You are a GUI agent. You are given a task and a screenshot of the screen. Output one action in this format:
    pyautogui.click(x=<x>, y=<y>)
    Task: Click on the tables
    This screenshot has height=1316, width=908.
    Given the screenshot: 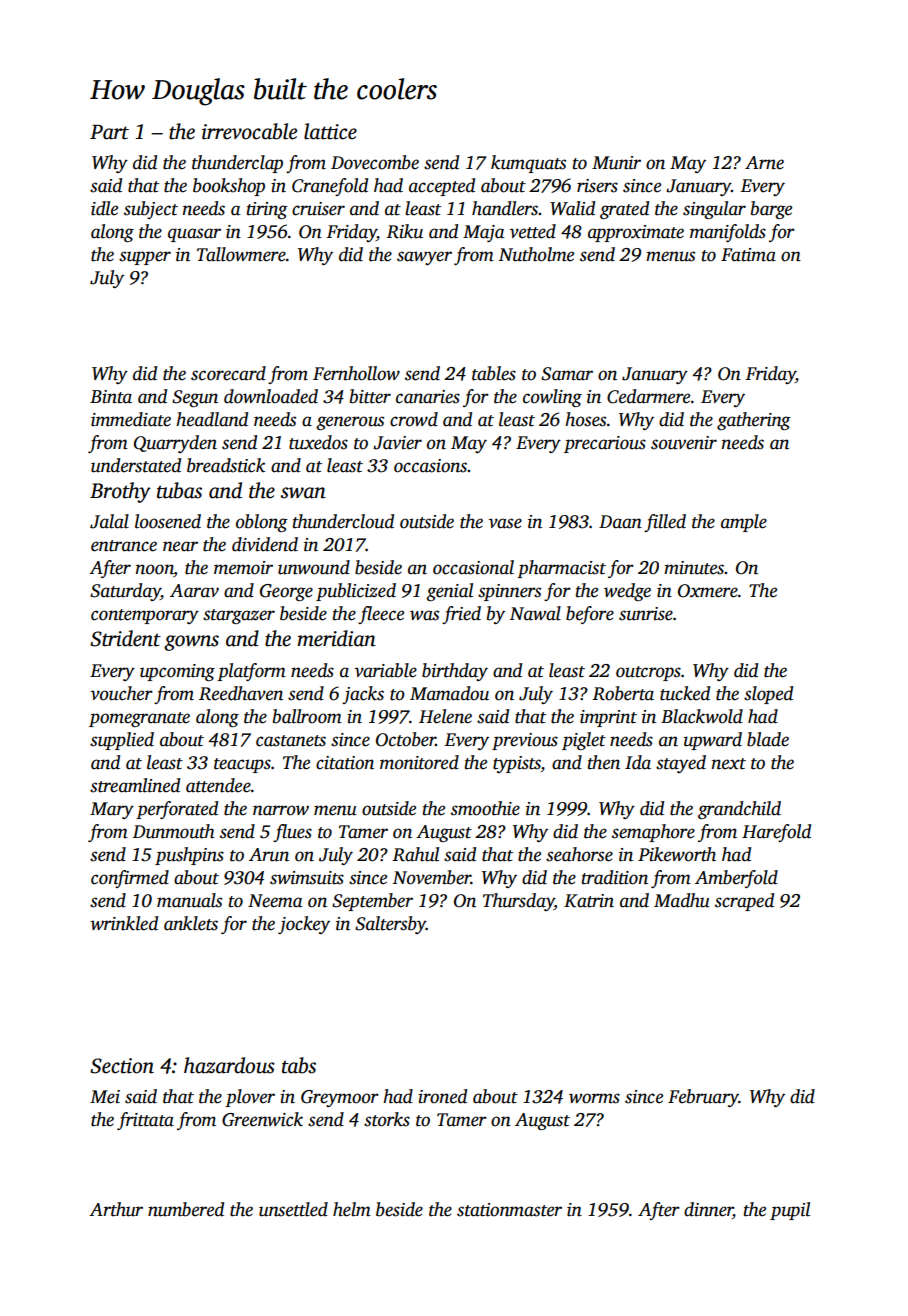 What is the action you would take?
    pyautogui.click(x=494, y=373)
